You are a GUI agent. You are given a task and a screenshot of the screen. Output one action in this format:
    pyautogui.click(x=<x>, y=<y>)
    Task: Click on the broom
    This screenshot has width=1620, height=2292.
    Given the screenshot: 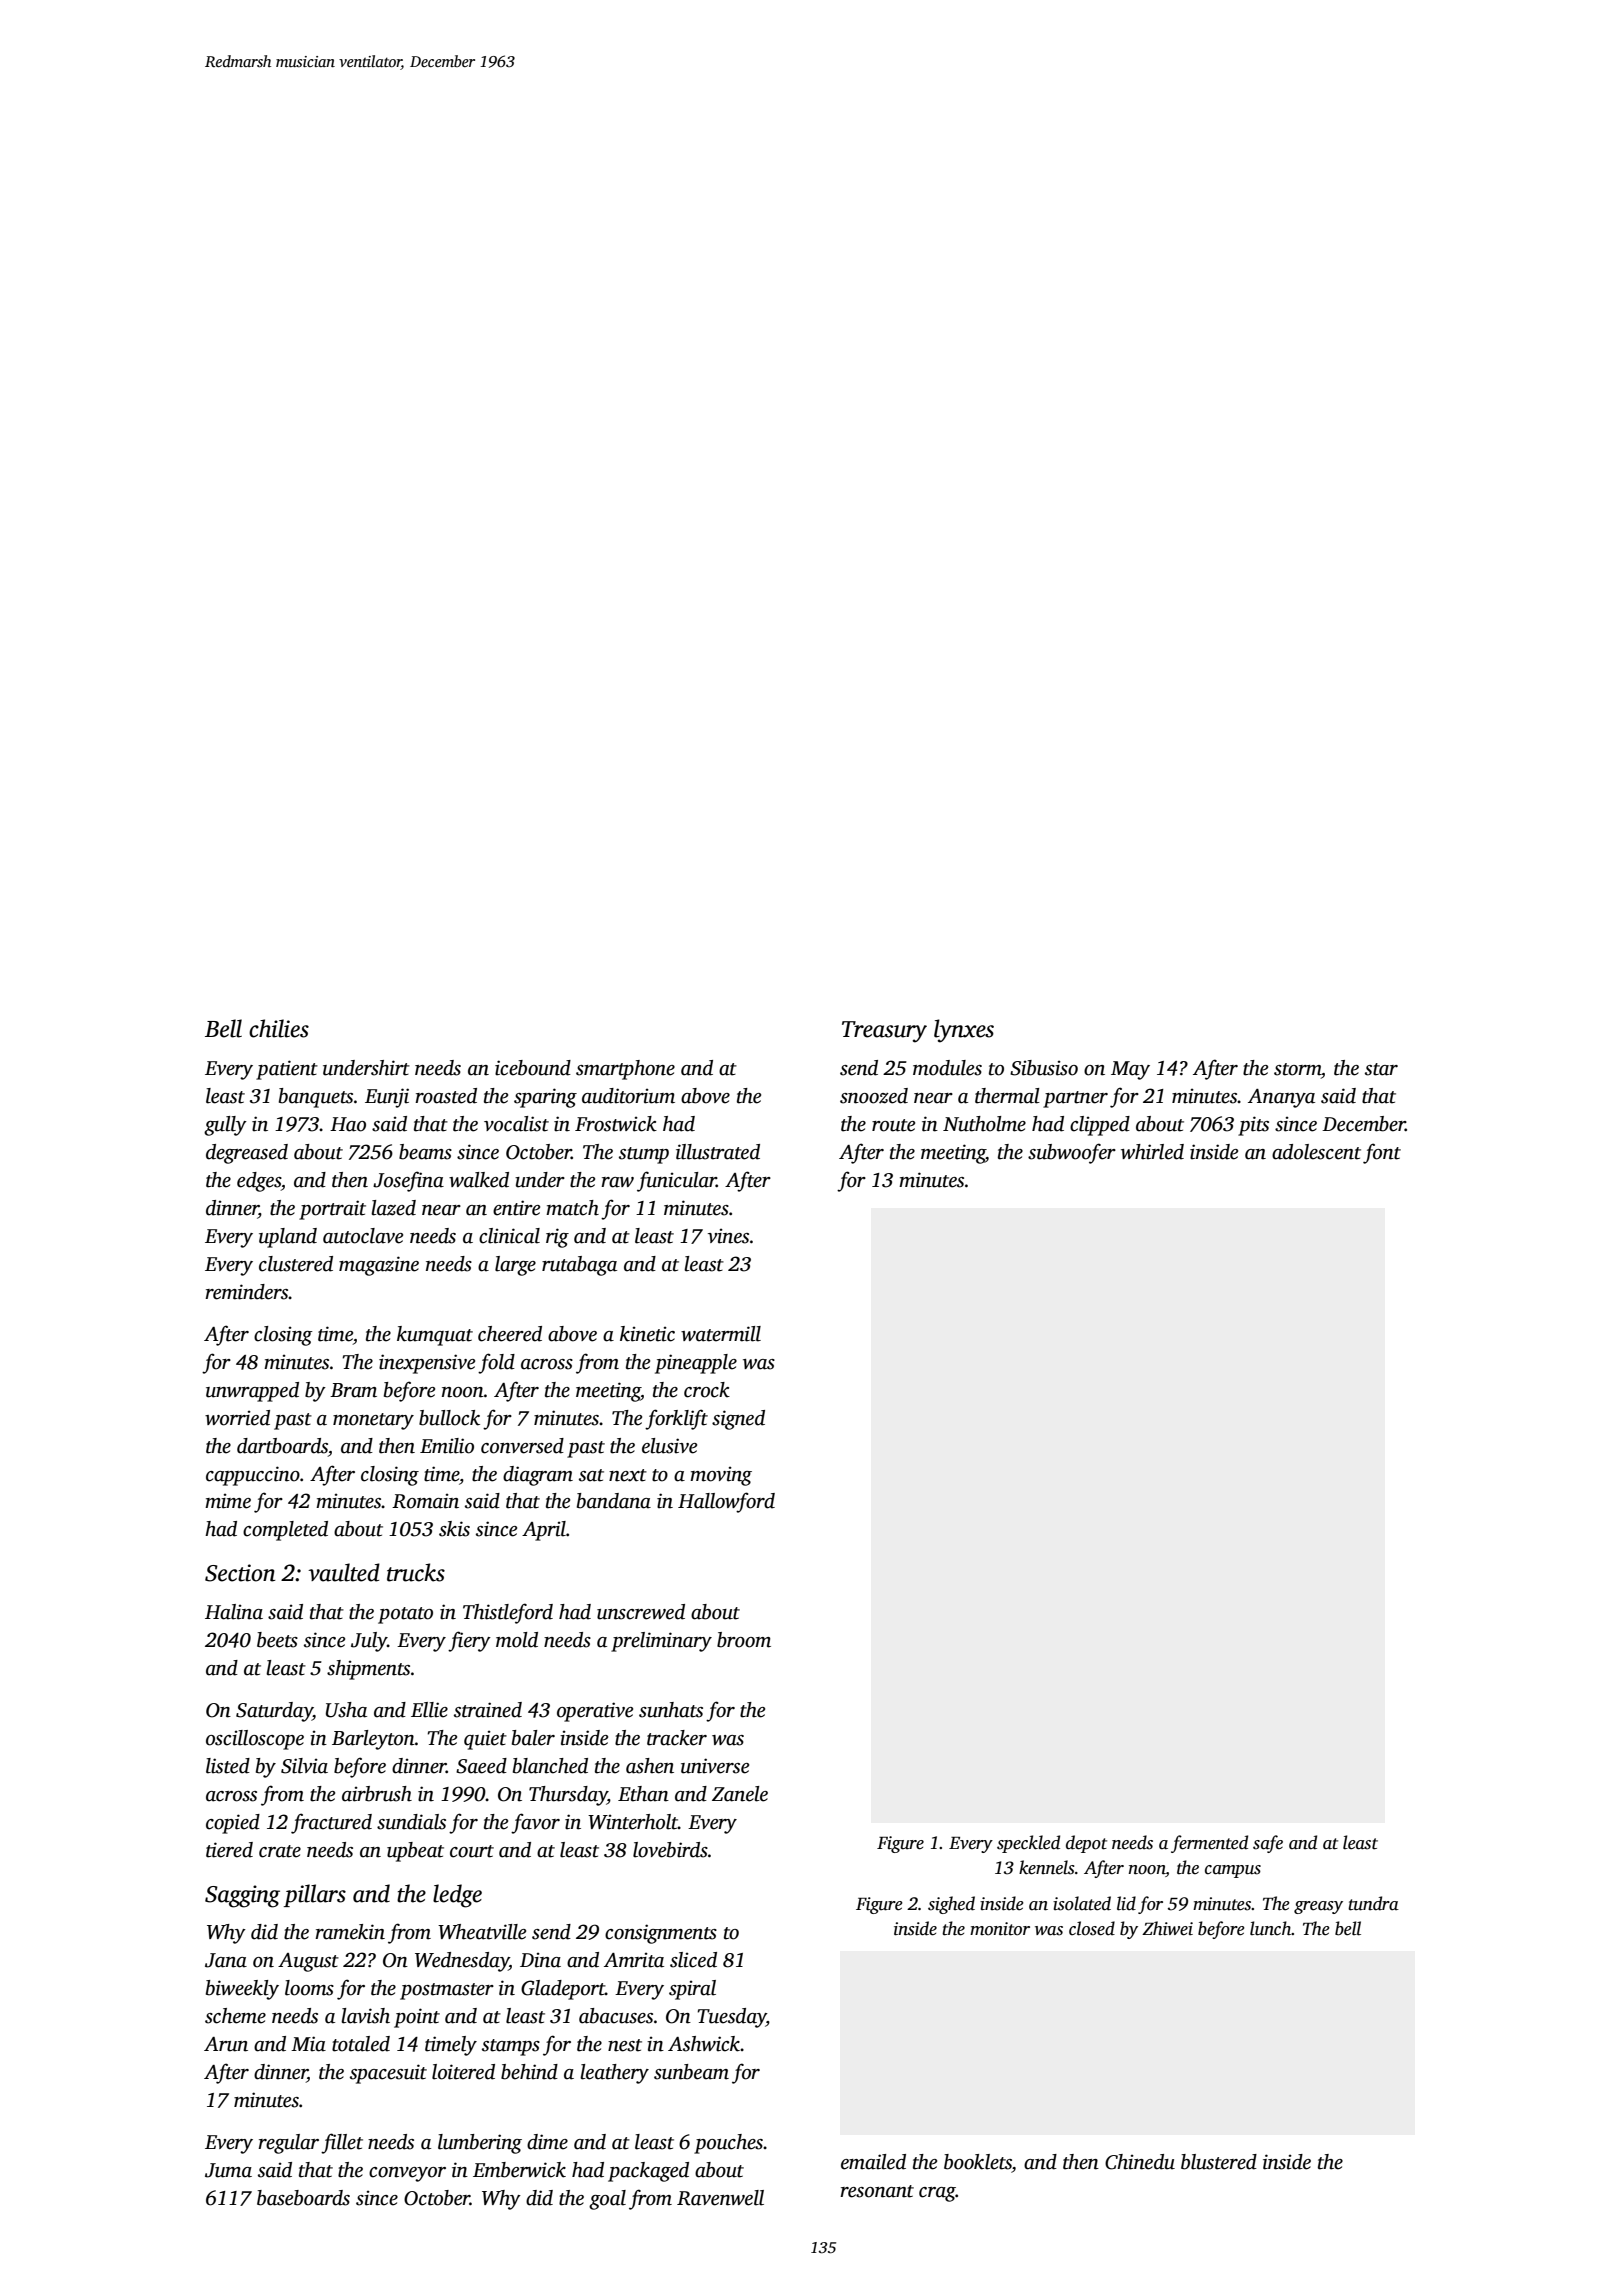 What is the action you would take?
    pyautogui.click(x=744, y=1640)
